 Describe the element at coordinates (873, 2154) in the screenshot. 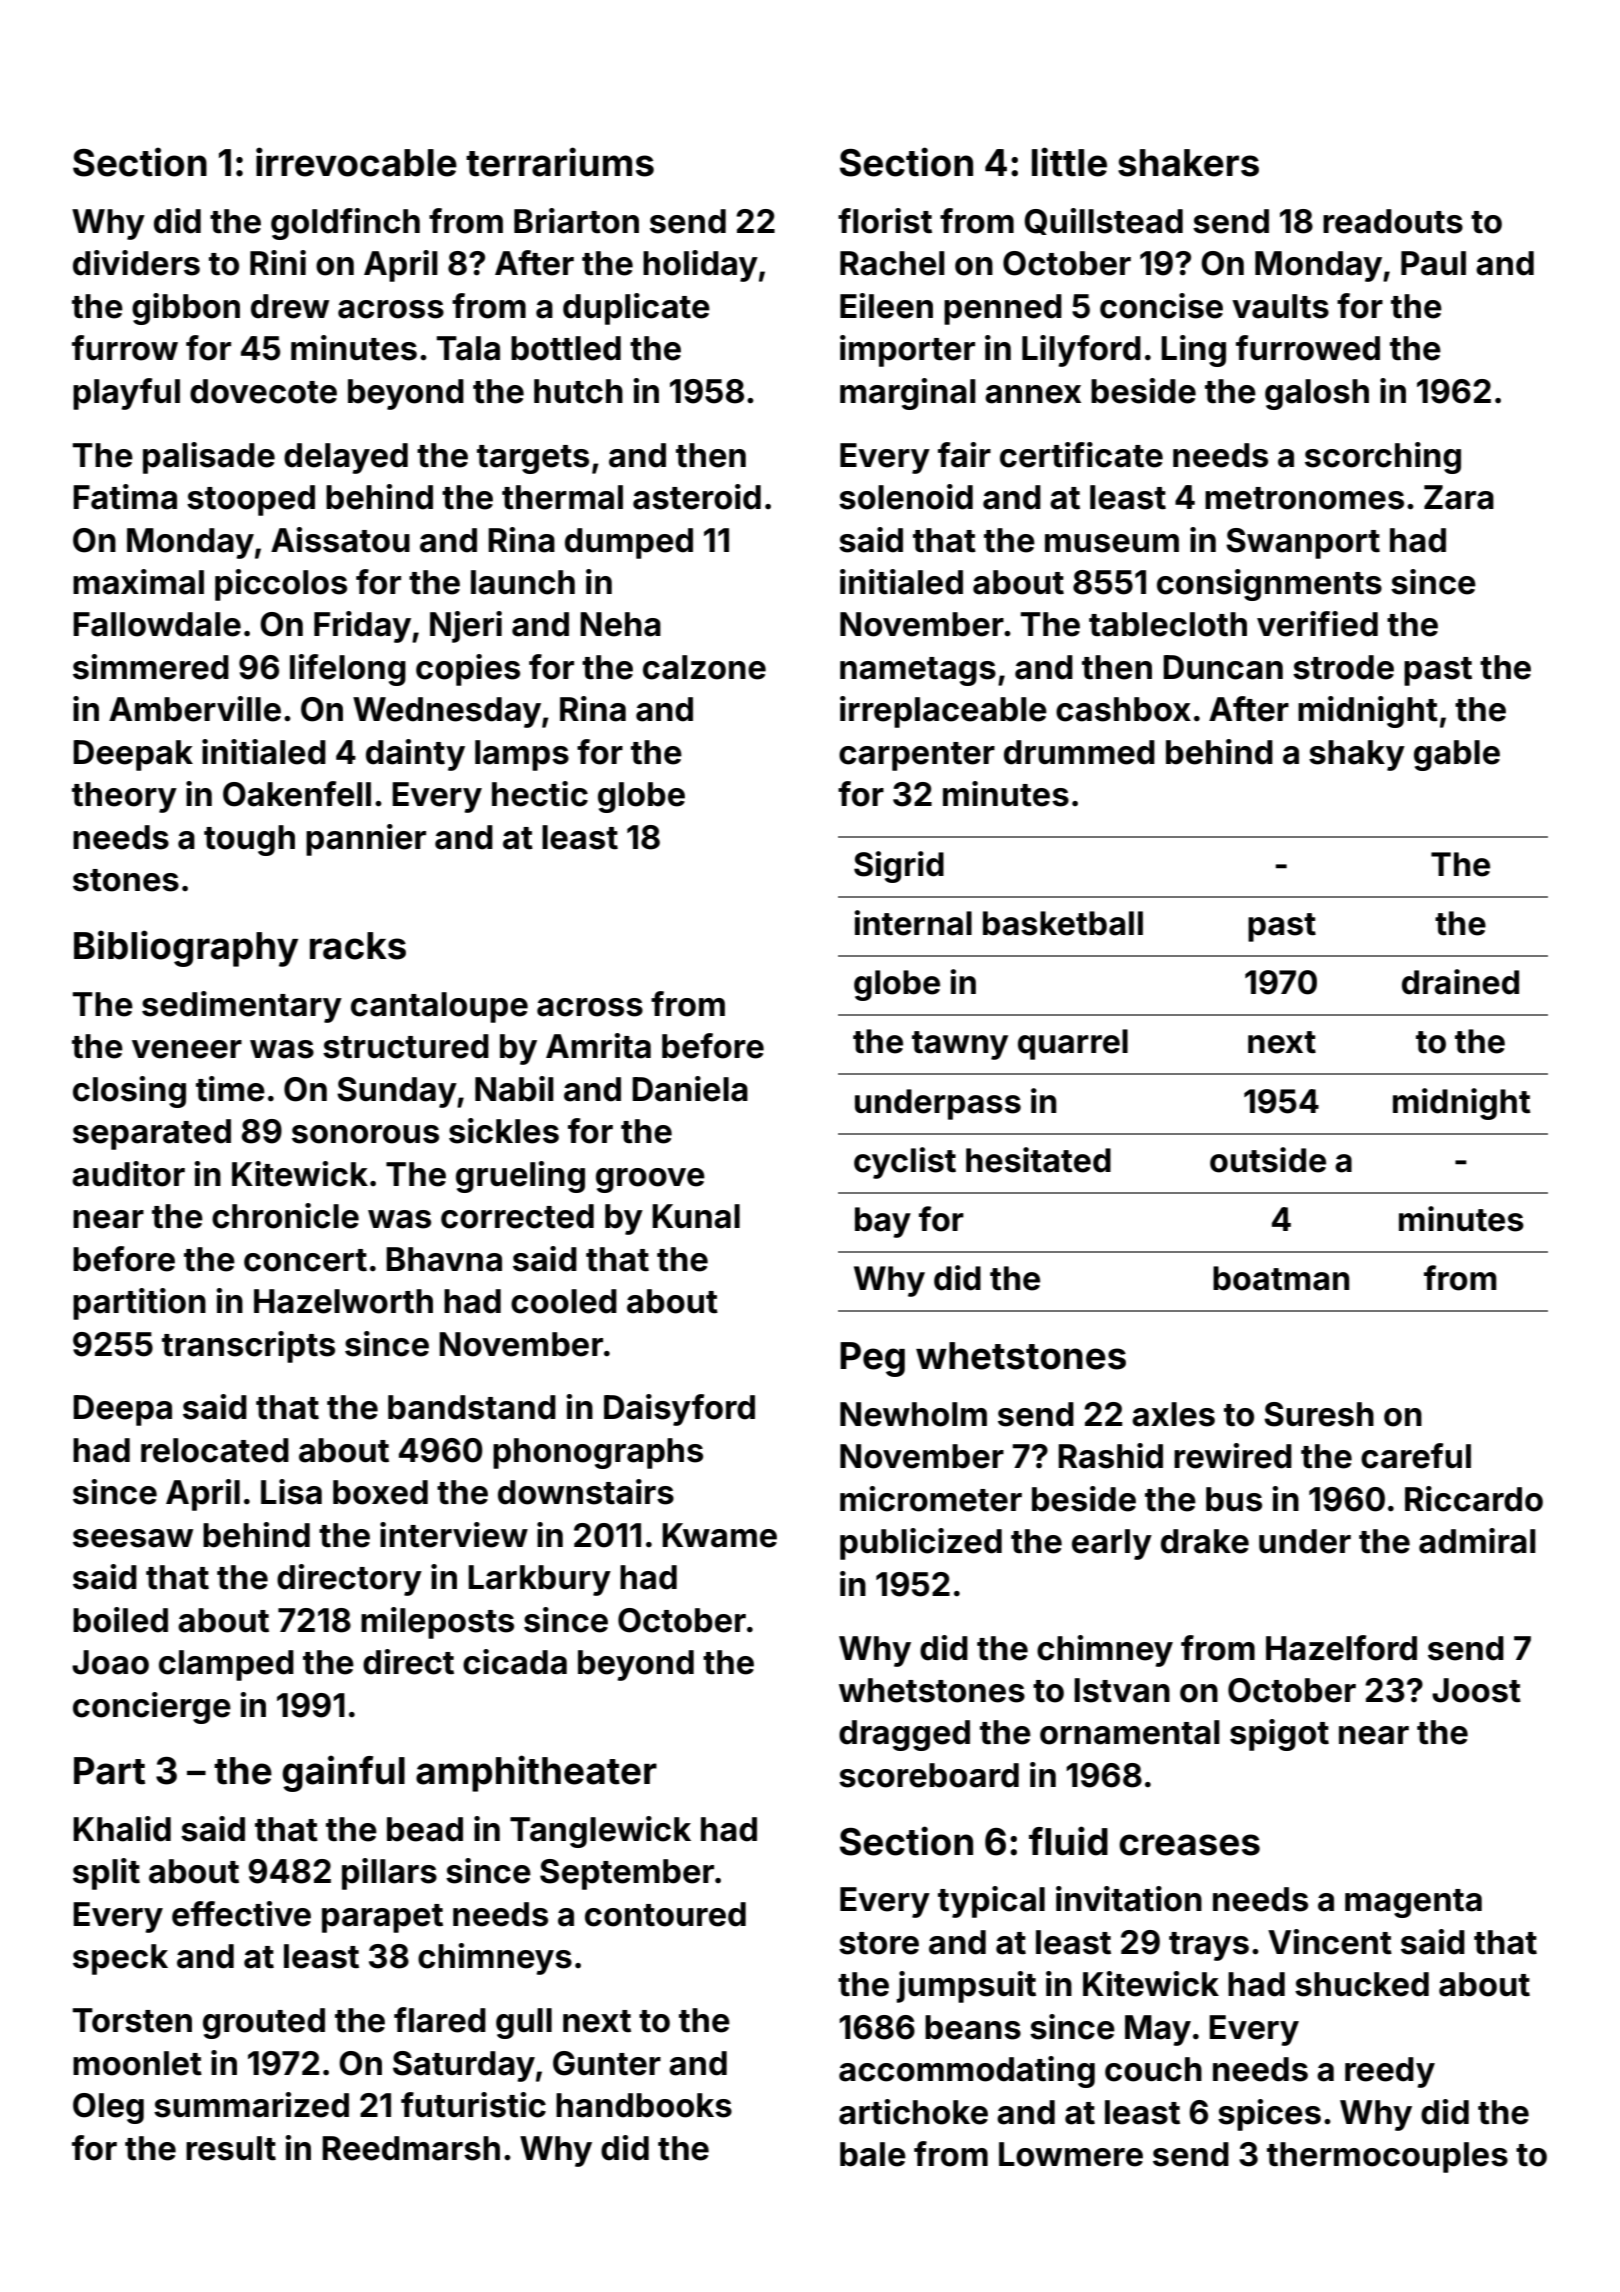

I see `bale` at that location.
